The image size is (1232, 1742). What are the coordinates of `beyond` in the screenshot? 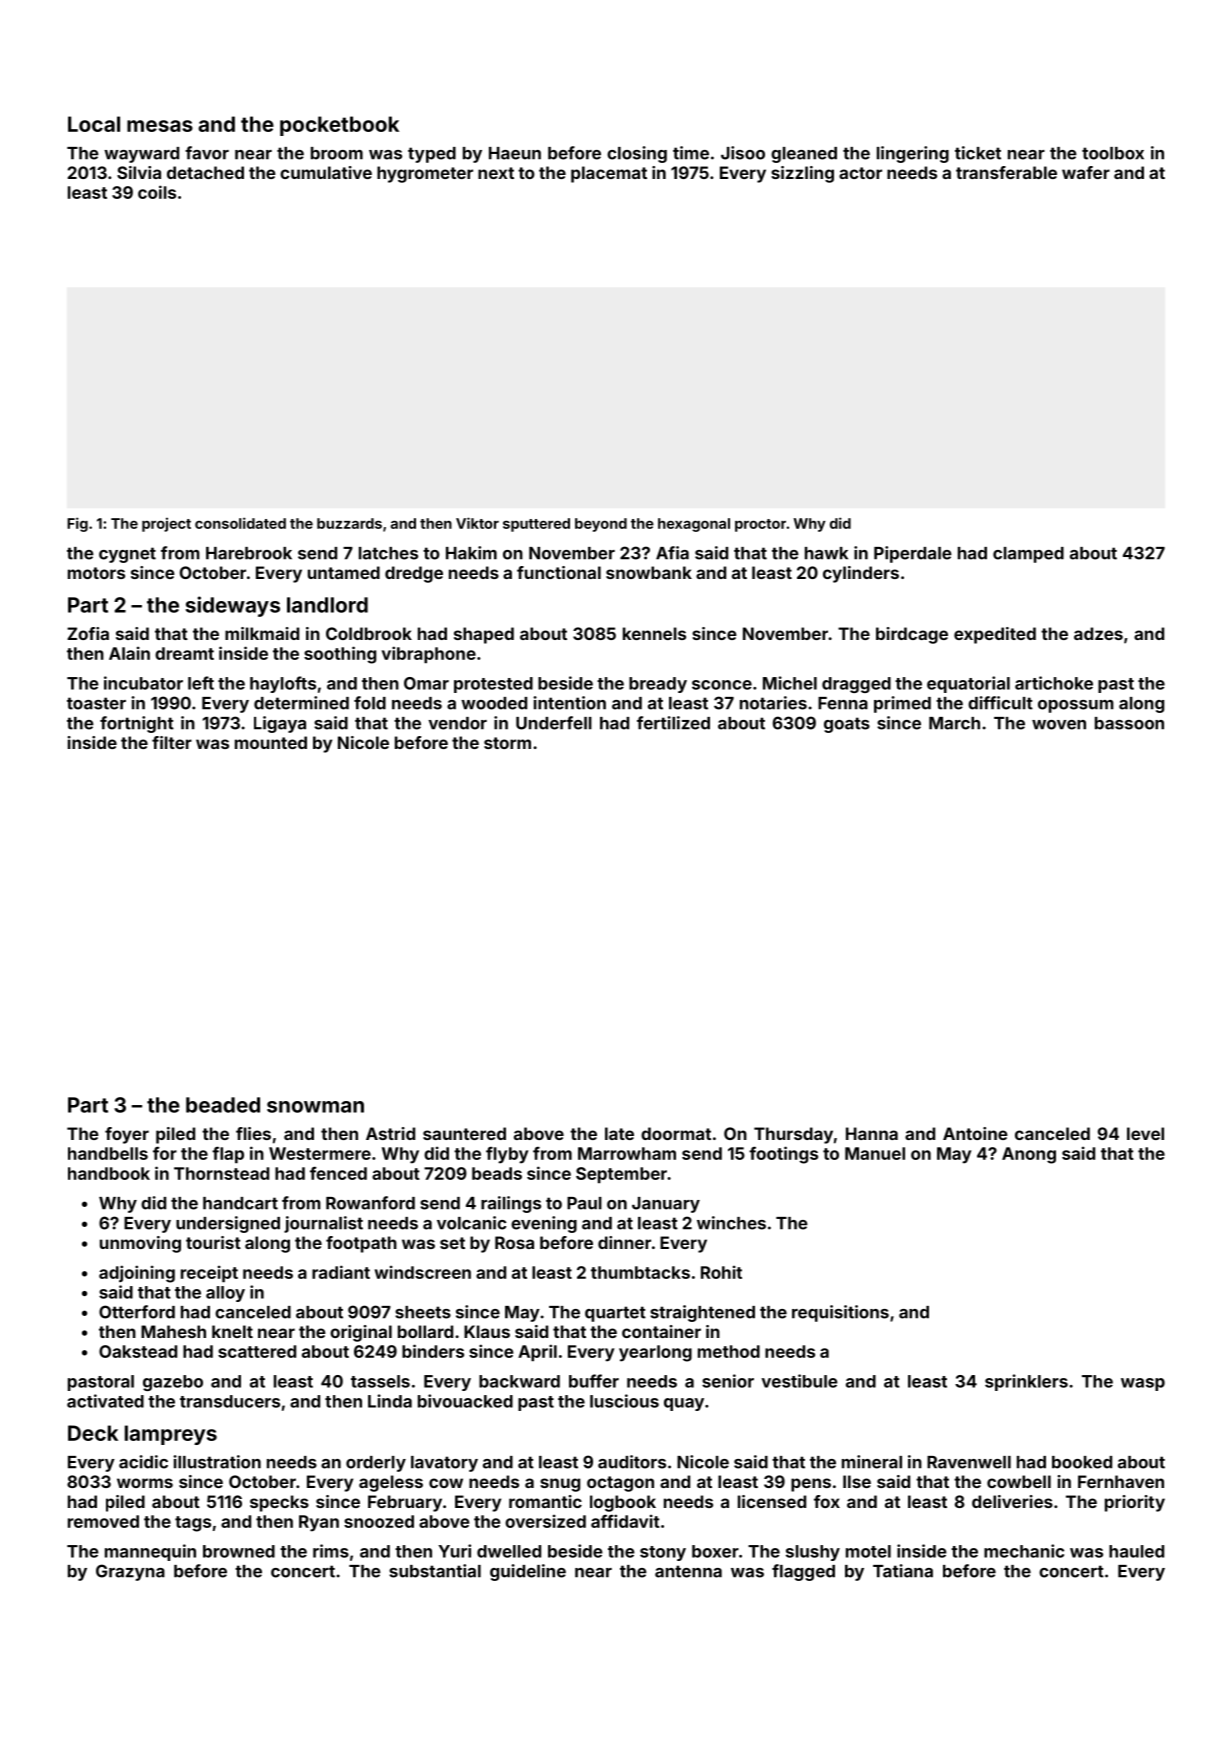 It's located at (601, 525).
